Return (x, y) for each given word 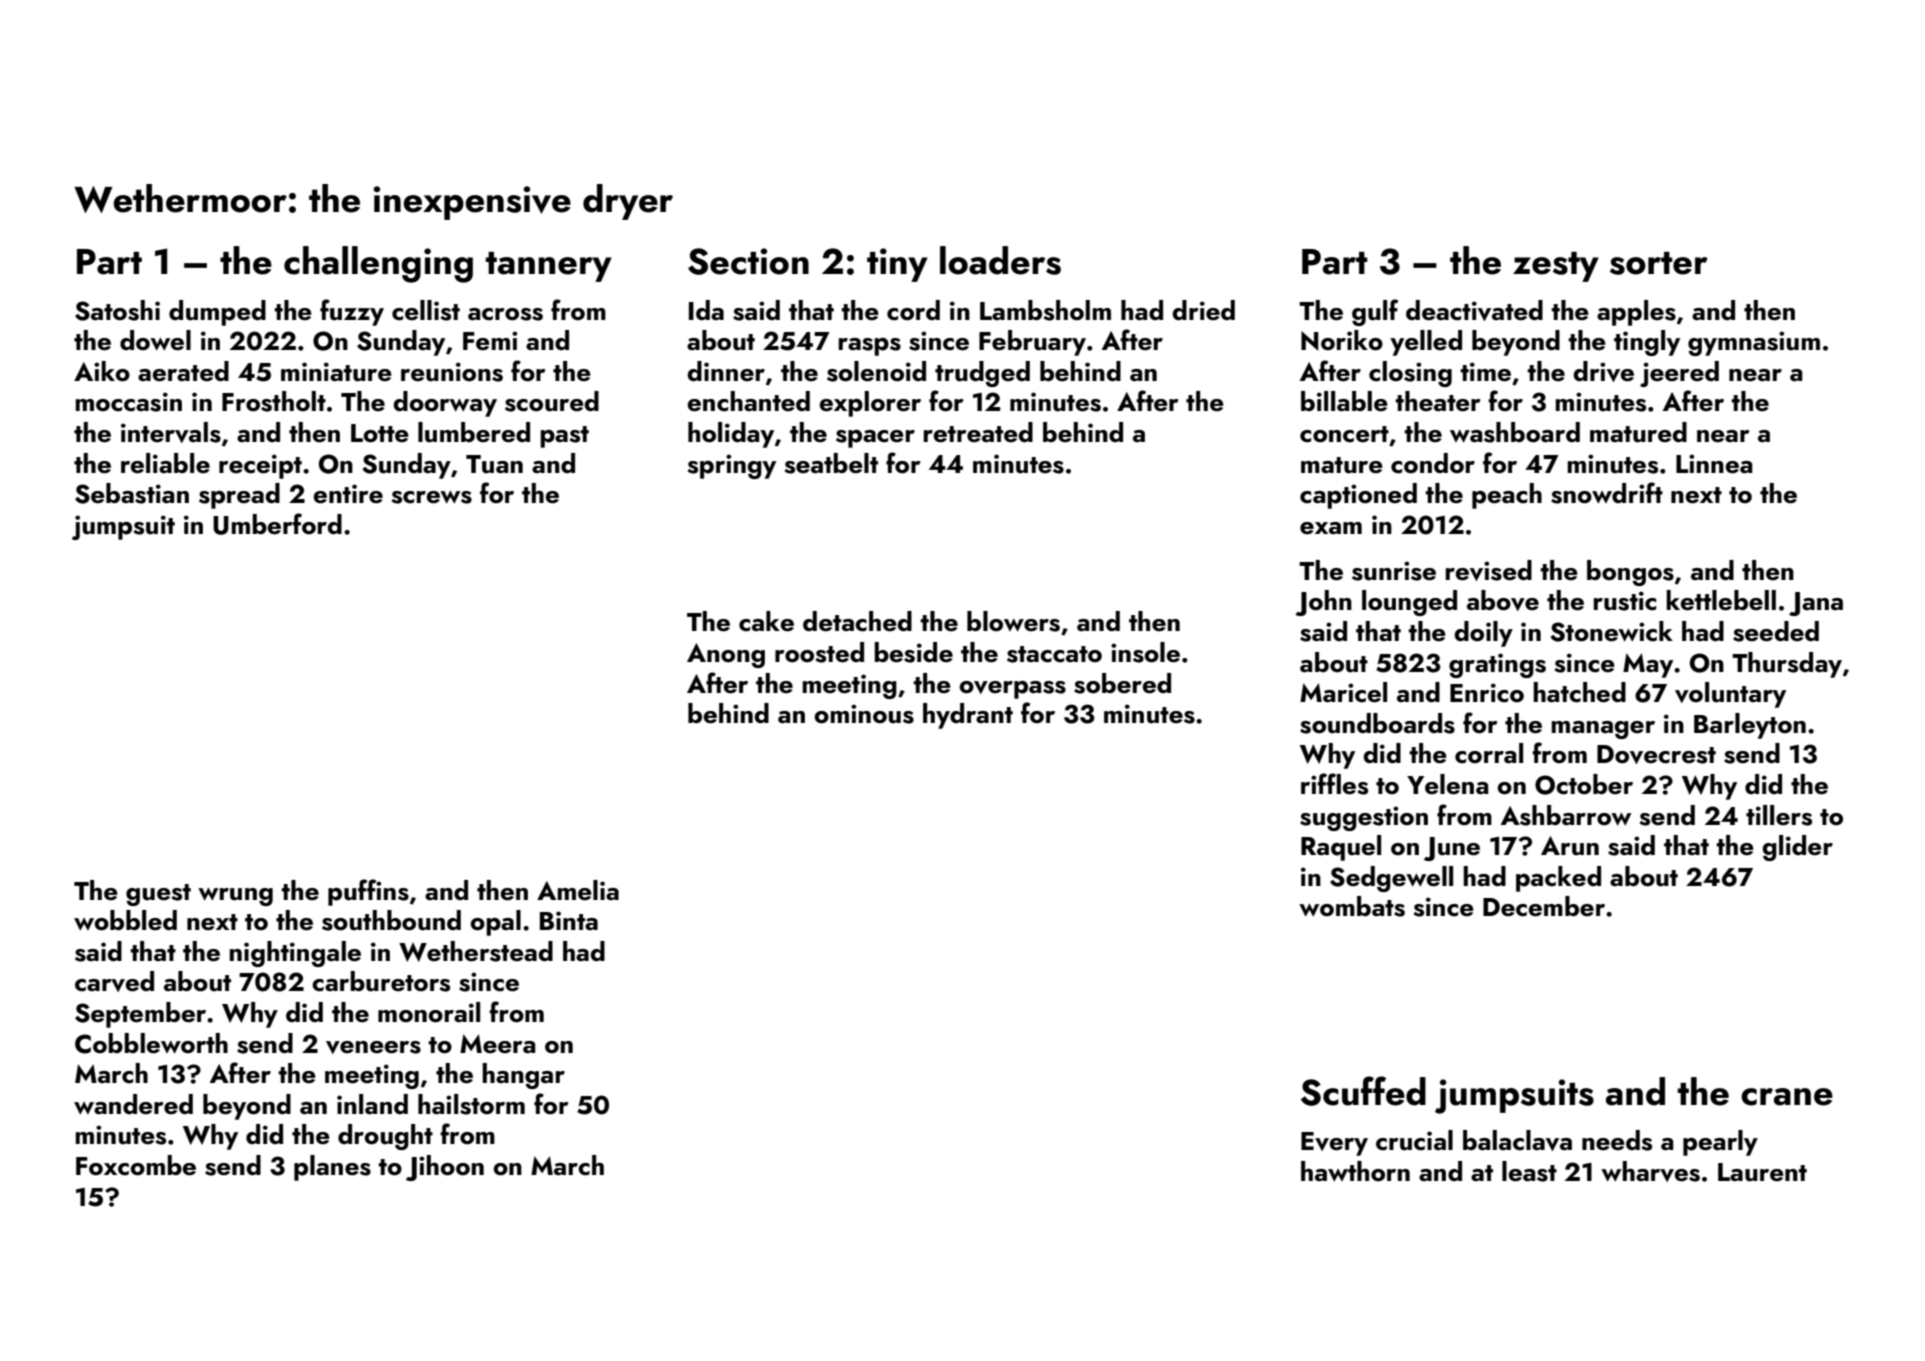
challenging (378, 264)
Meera (498, 1044)
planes (332, 1168)
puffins (368, 892)
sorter (1659, 263)
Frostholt (274, 401)
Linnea (1714, 464)
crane (1787, 1097)
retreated (978, 432)
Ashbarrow (1566, 815)
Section (748, 261)
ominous (864, 714)
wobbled (125, 920)
